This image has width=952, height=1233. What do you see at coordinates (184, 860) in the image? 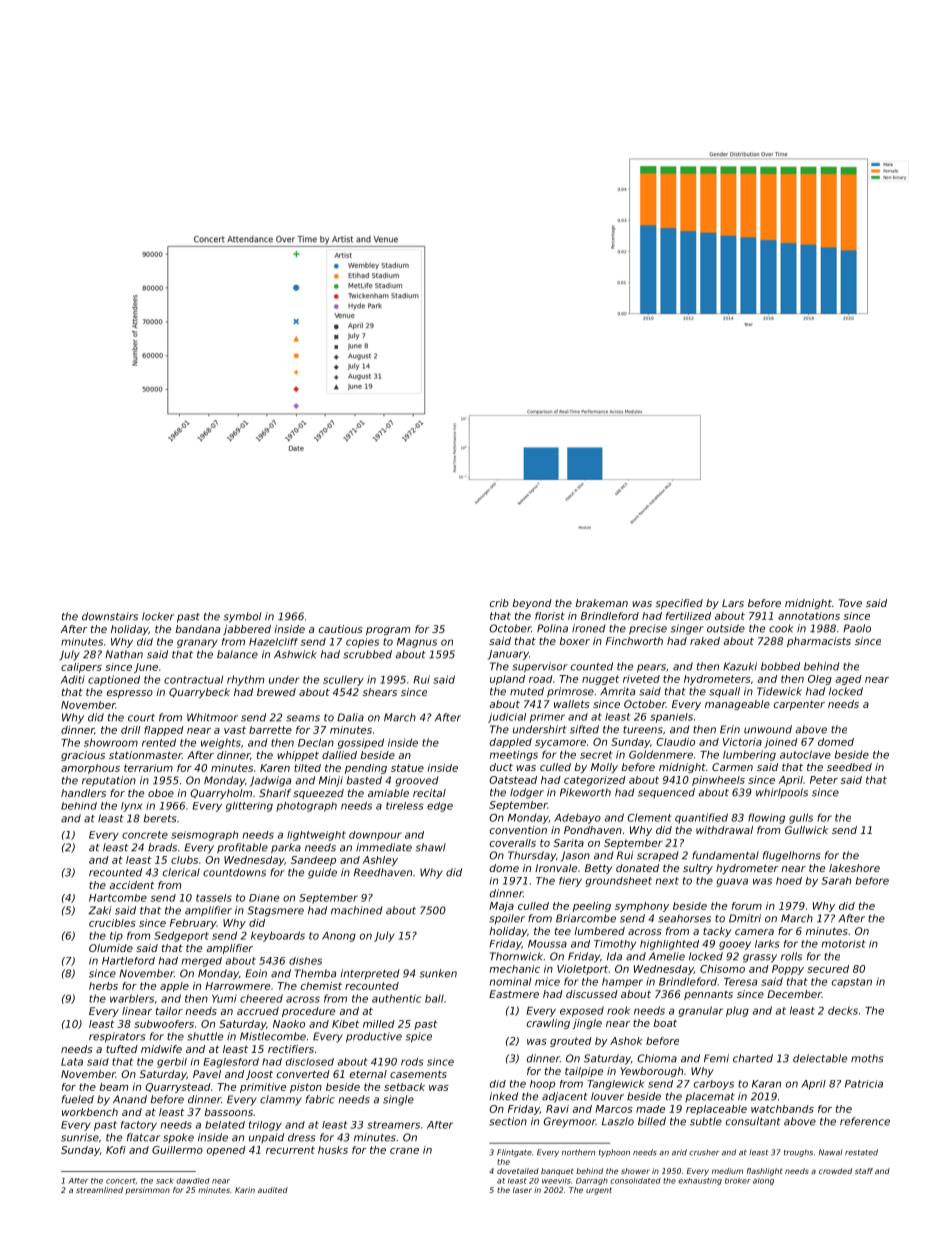
I see `clubs` at bounding box center [184, 860].
